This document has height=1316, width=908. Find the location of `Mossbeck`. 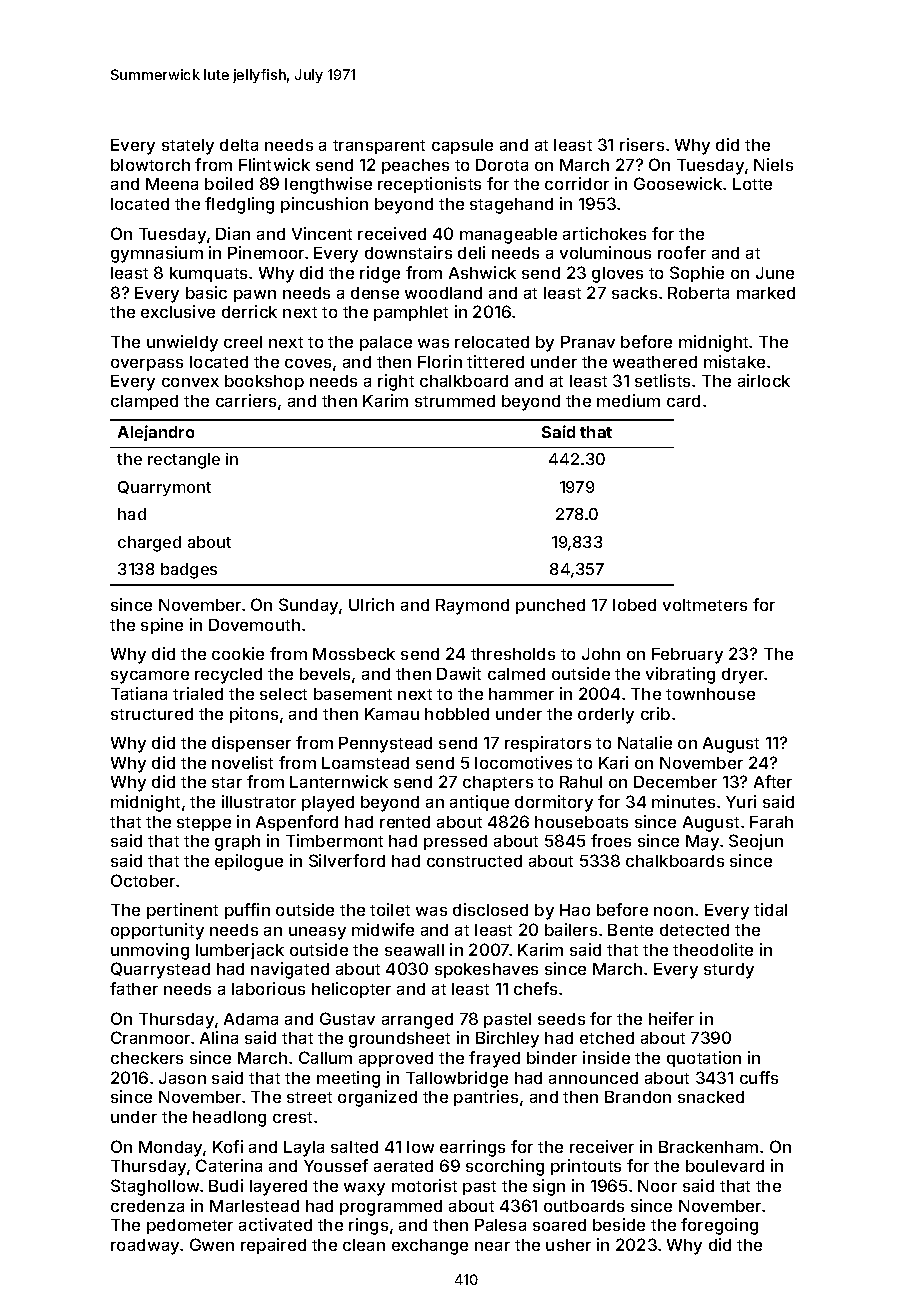

Mossbeck is located at coordinates (354, 654).
